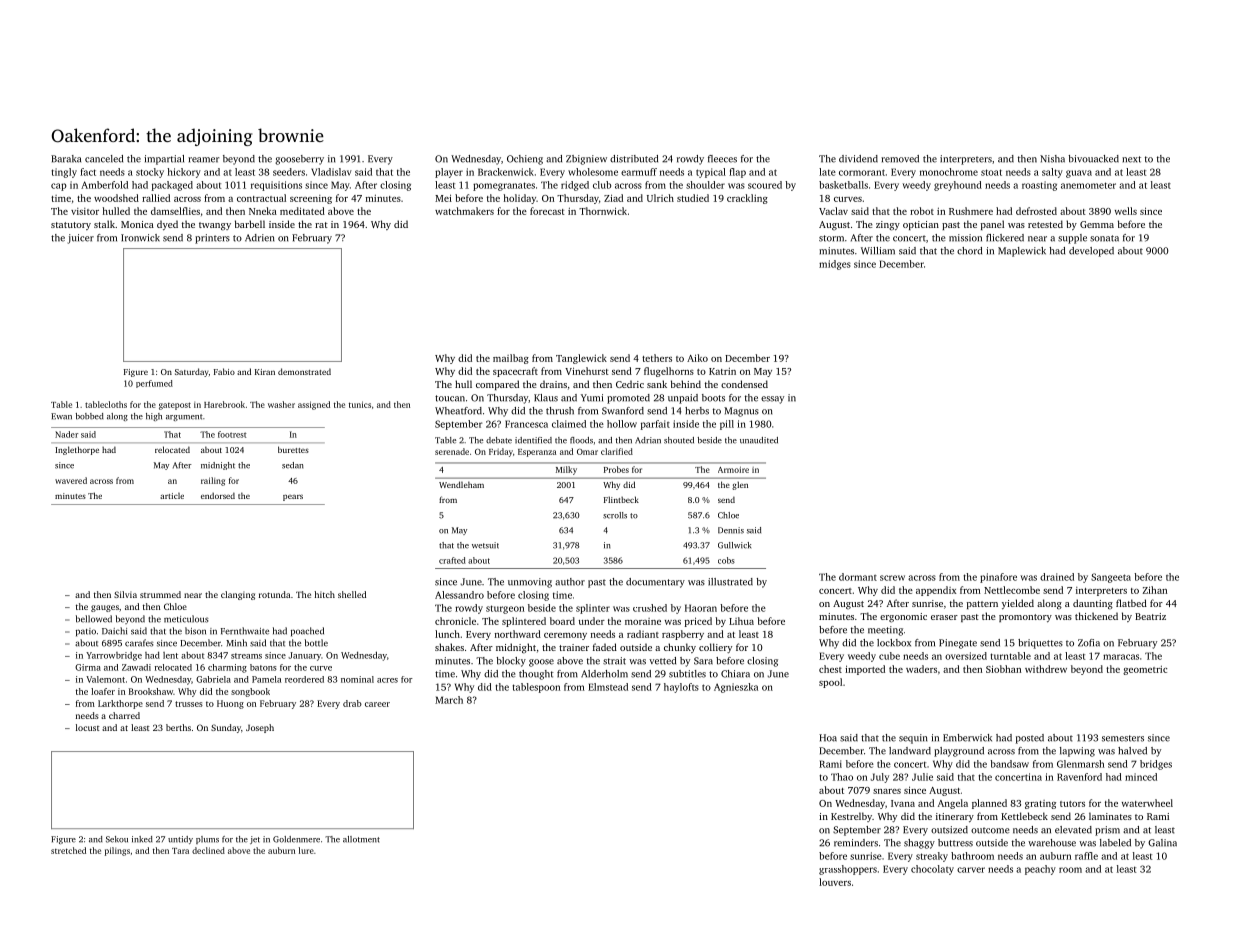 The image size is (1233, 952). Describe the element at coordinates (71, 480) in the image. I see `wavered` at that location.
